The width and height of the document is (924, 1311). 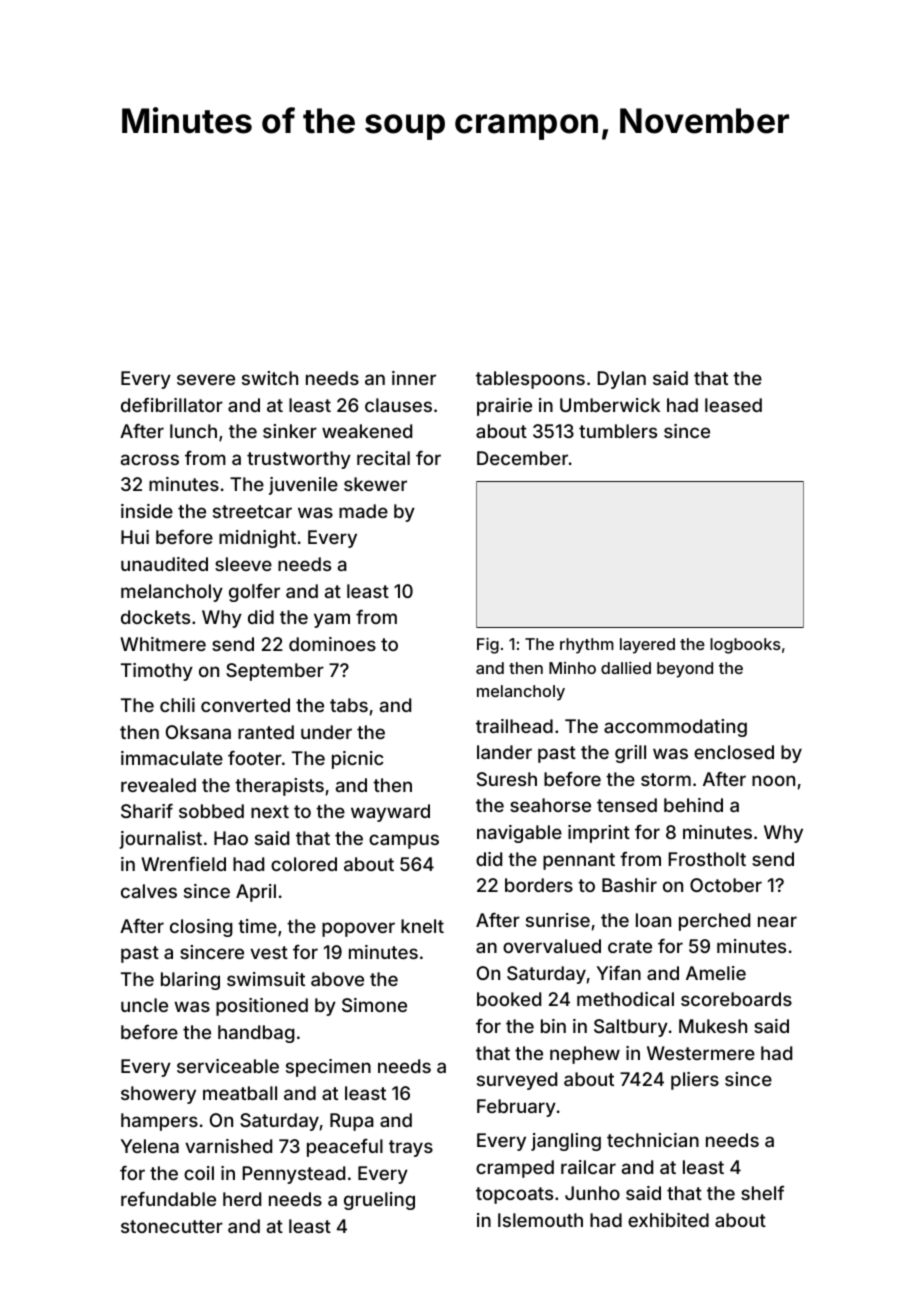 I want to click on exhibited, so click(x=668, y=1220).
